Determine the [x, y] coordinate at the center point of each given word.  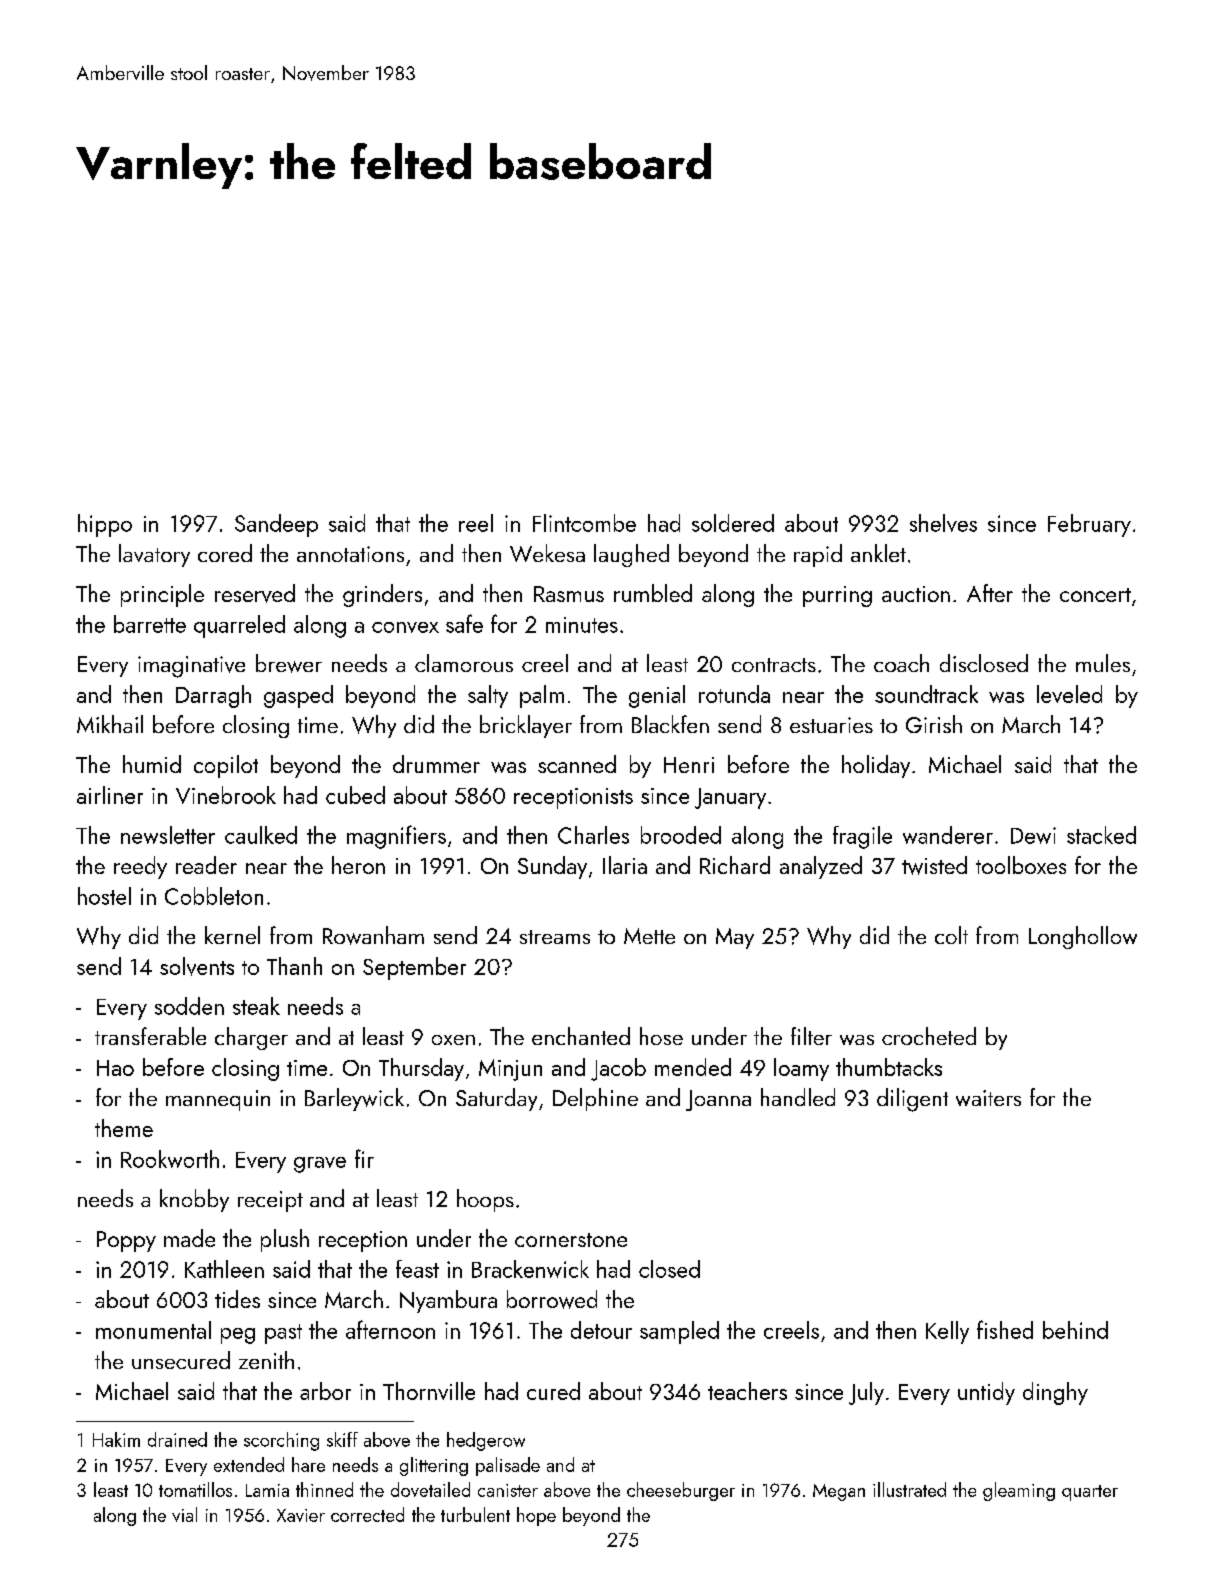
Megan [839, 1492]
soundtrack [926, 694]
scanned [577, 764]
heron [358, 865]
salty [488, 696]
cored [225, 553]
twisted [934, 865]
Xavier [301, 1515]
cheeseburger [681, 1491]
